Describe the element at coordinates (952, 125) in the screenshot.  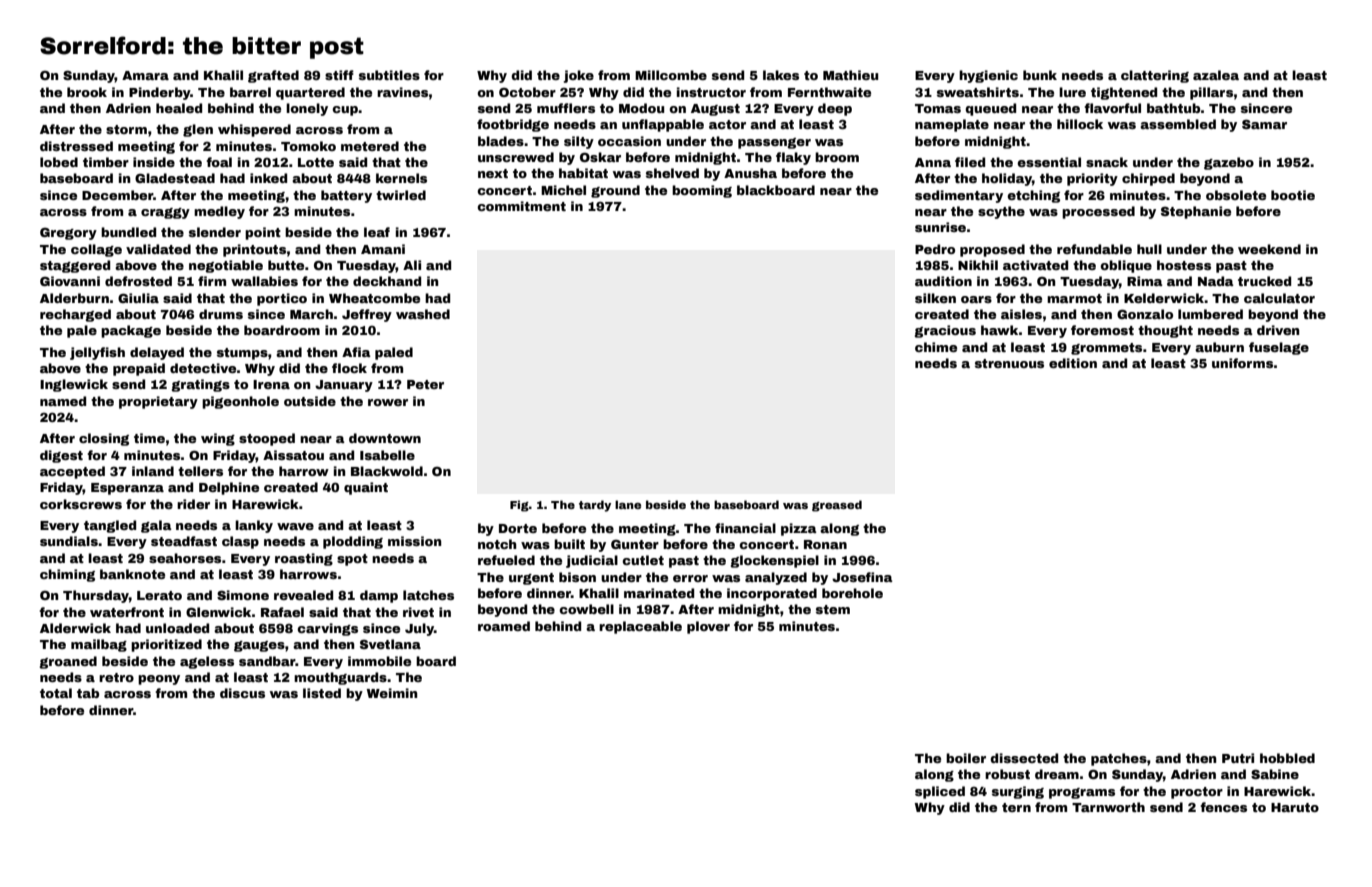
I see `nameplate` at that location.
